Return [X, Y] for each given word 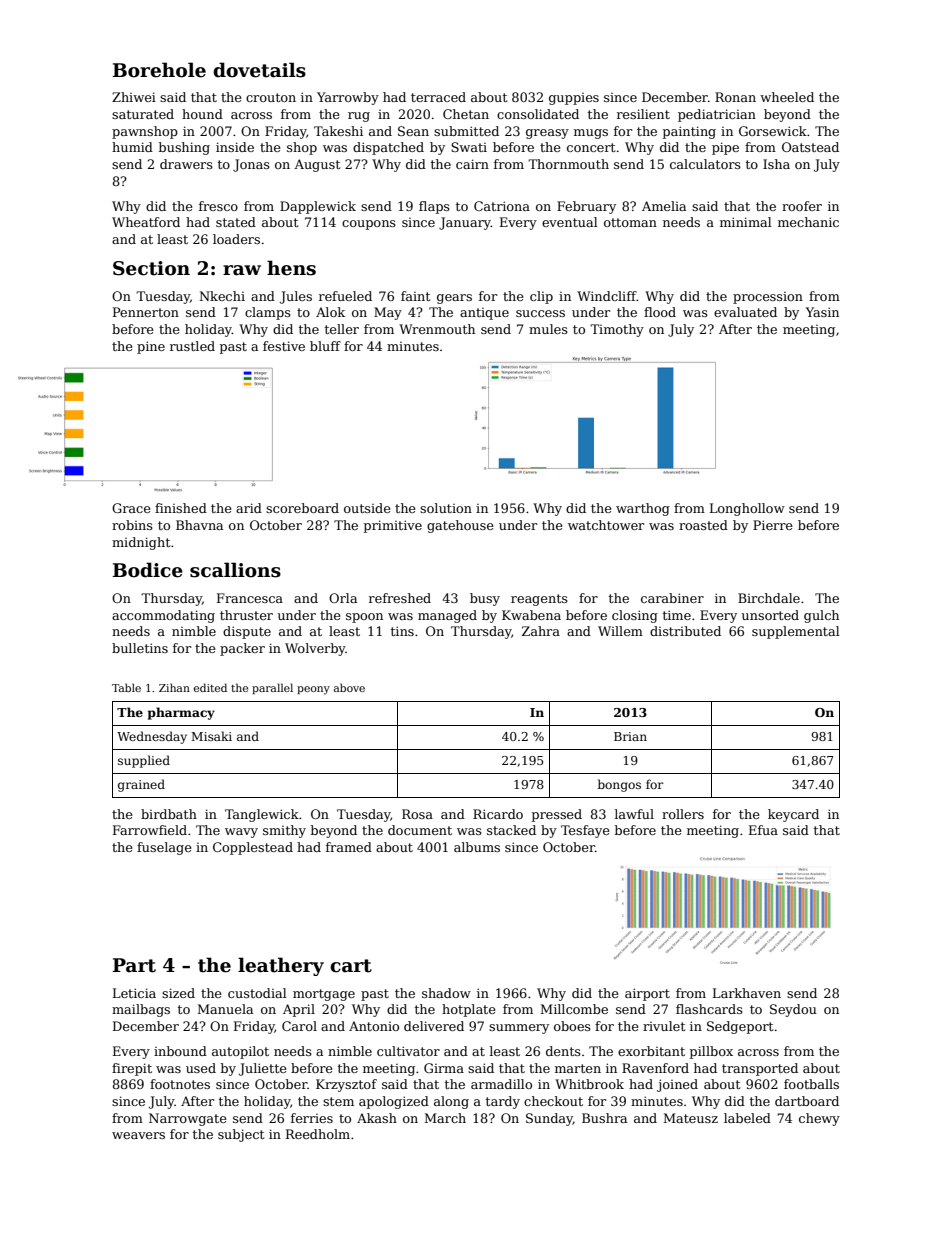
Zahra [541, 631]
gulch [821, 616]
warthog [643, 509]
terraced [438, 97]
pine [151, 347]
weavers [138, 1135]
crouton [271, 97]
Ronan [735, 97]
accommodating [163, 616]
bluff [325, 346]
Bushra [604, 1118]
